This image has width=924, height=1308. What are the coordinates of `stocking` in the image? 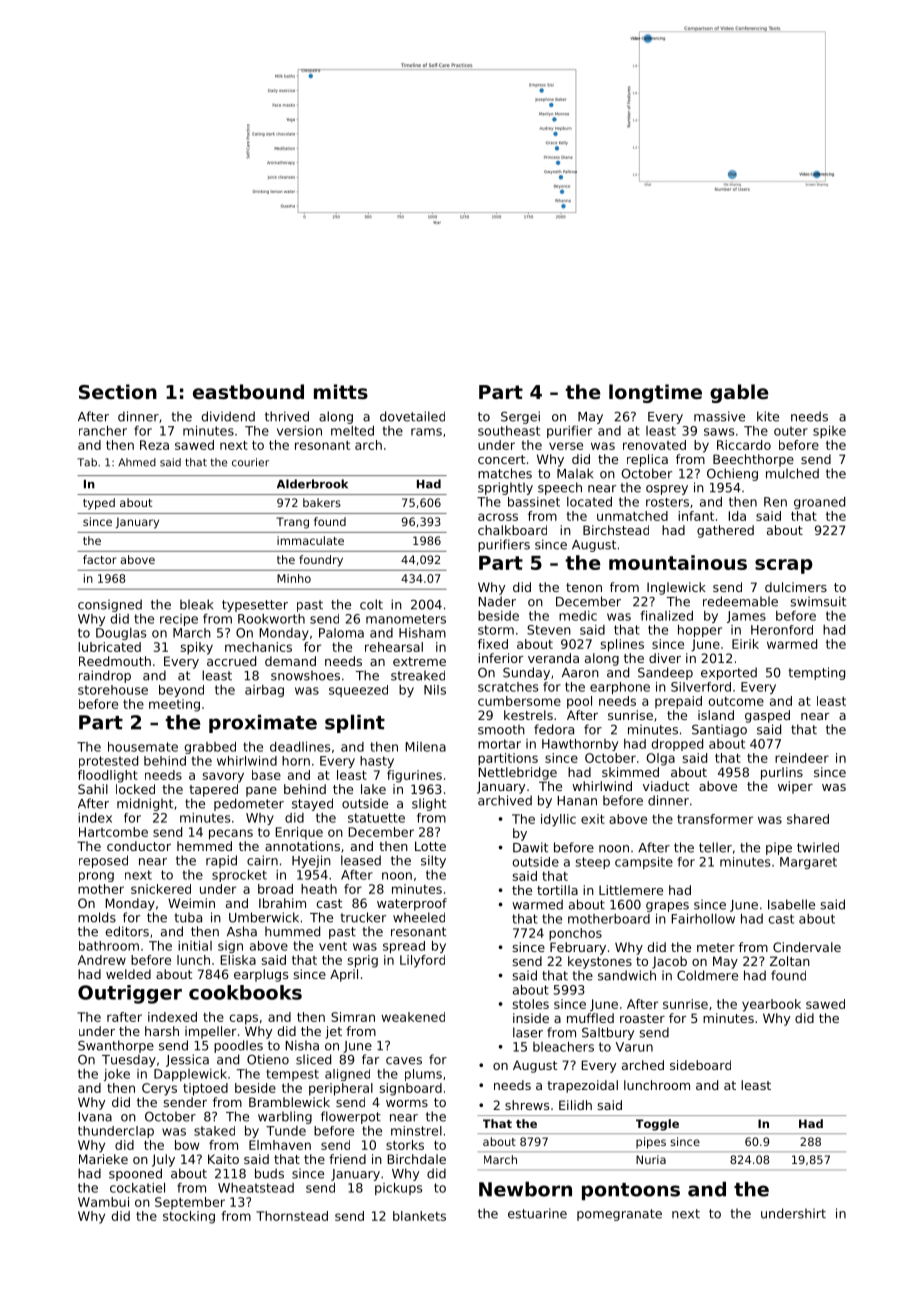 It's located at (189, 1217).
